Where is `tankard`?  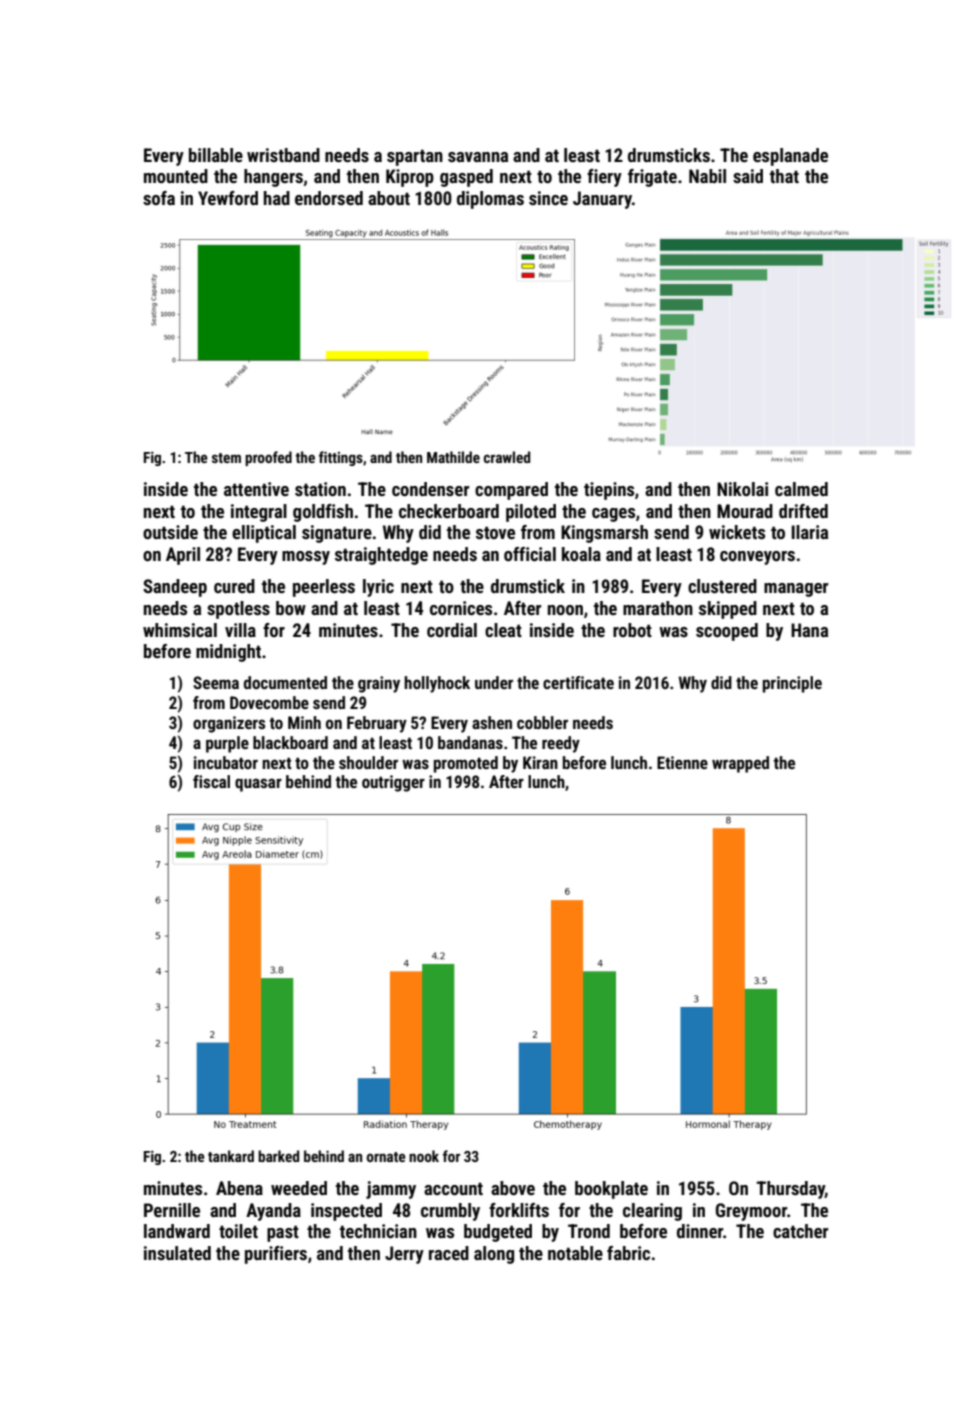
tankard is located at coordinates (231, 1156).
